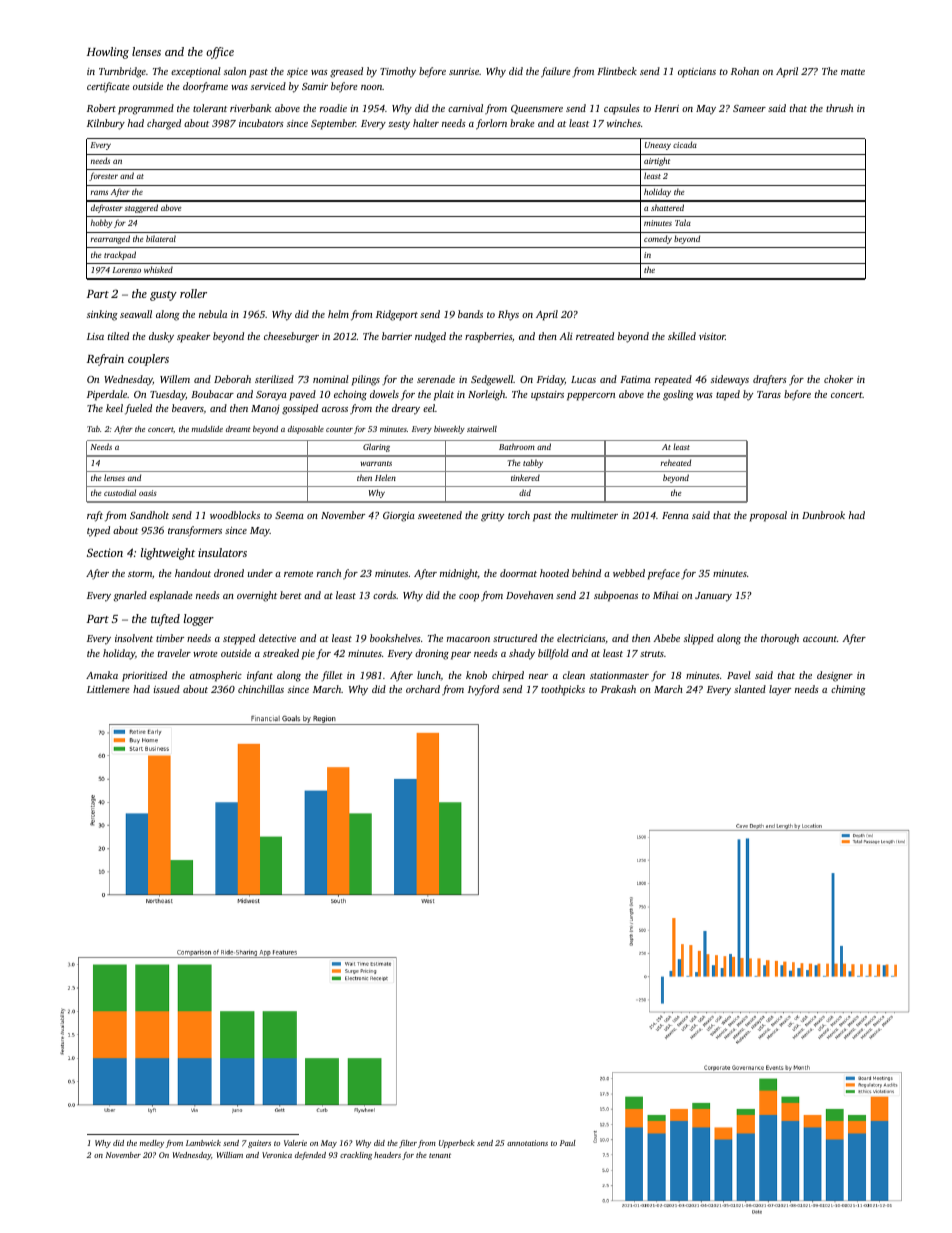 This document has width=952, height=1233. What do you see at coordinates (102, 675) in the document?
I see `Amaka` at bounding box center [102, 675].
